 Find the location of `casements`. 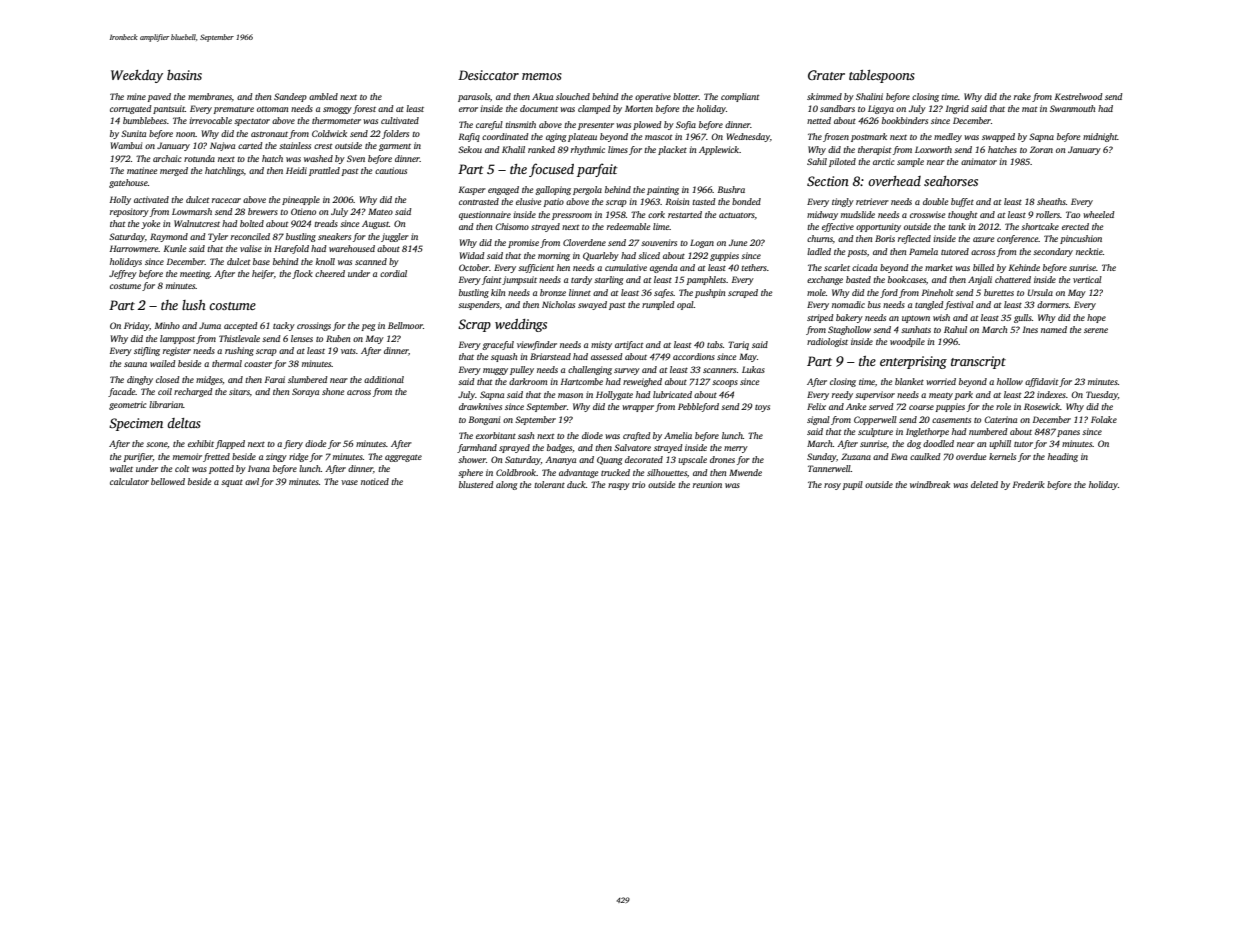

casements is located at coordinates (951, 420).
